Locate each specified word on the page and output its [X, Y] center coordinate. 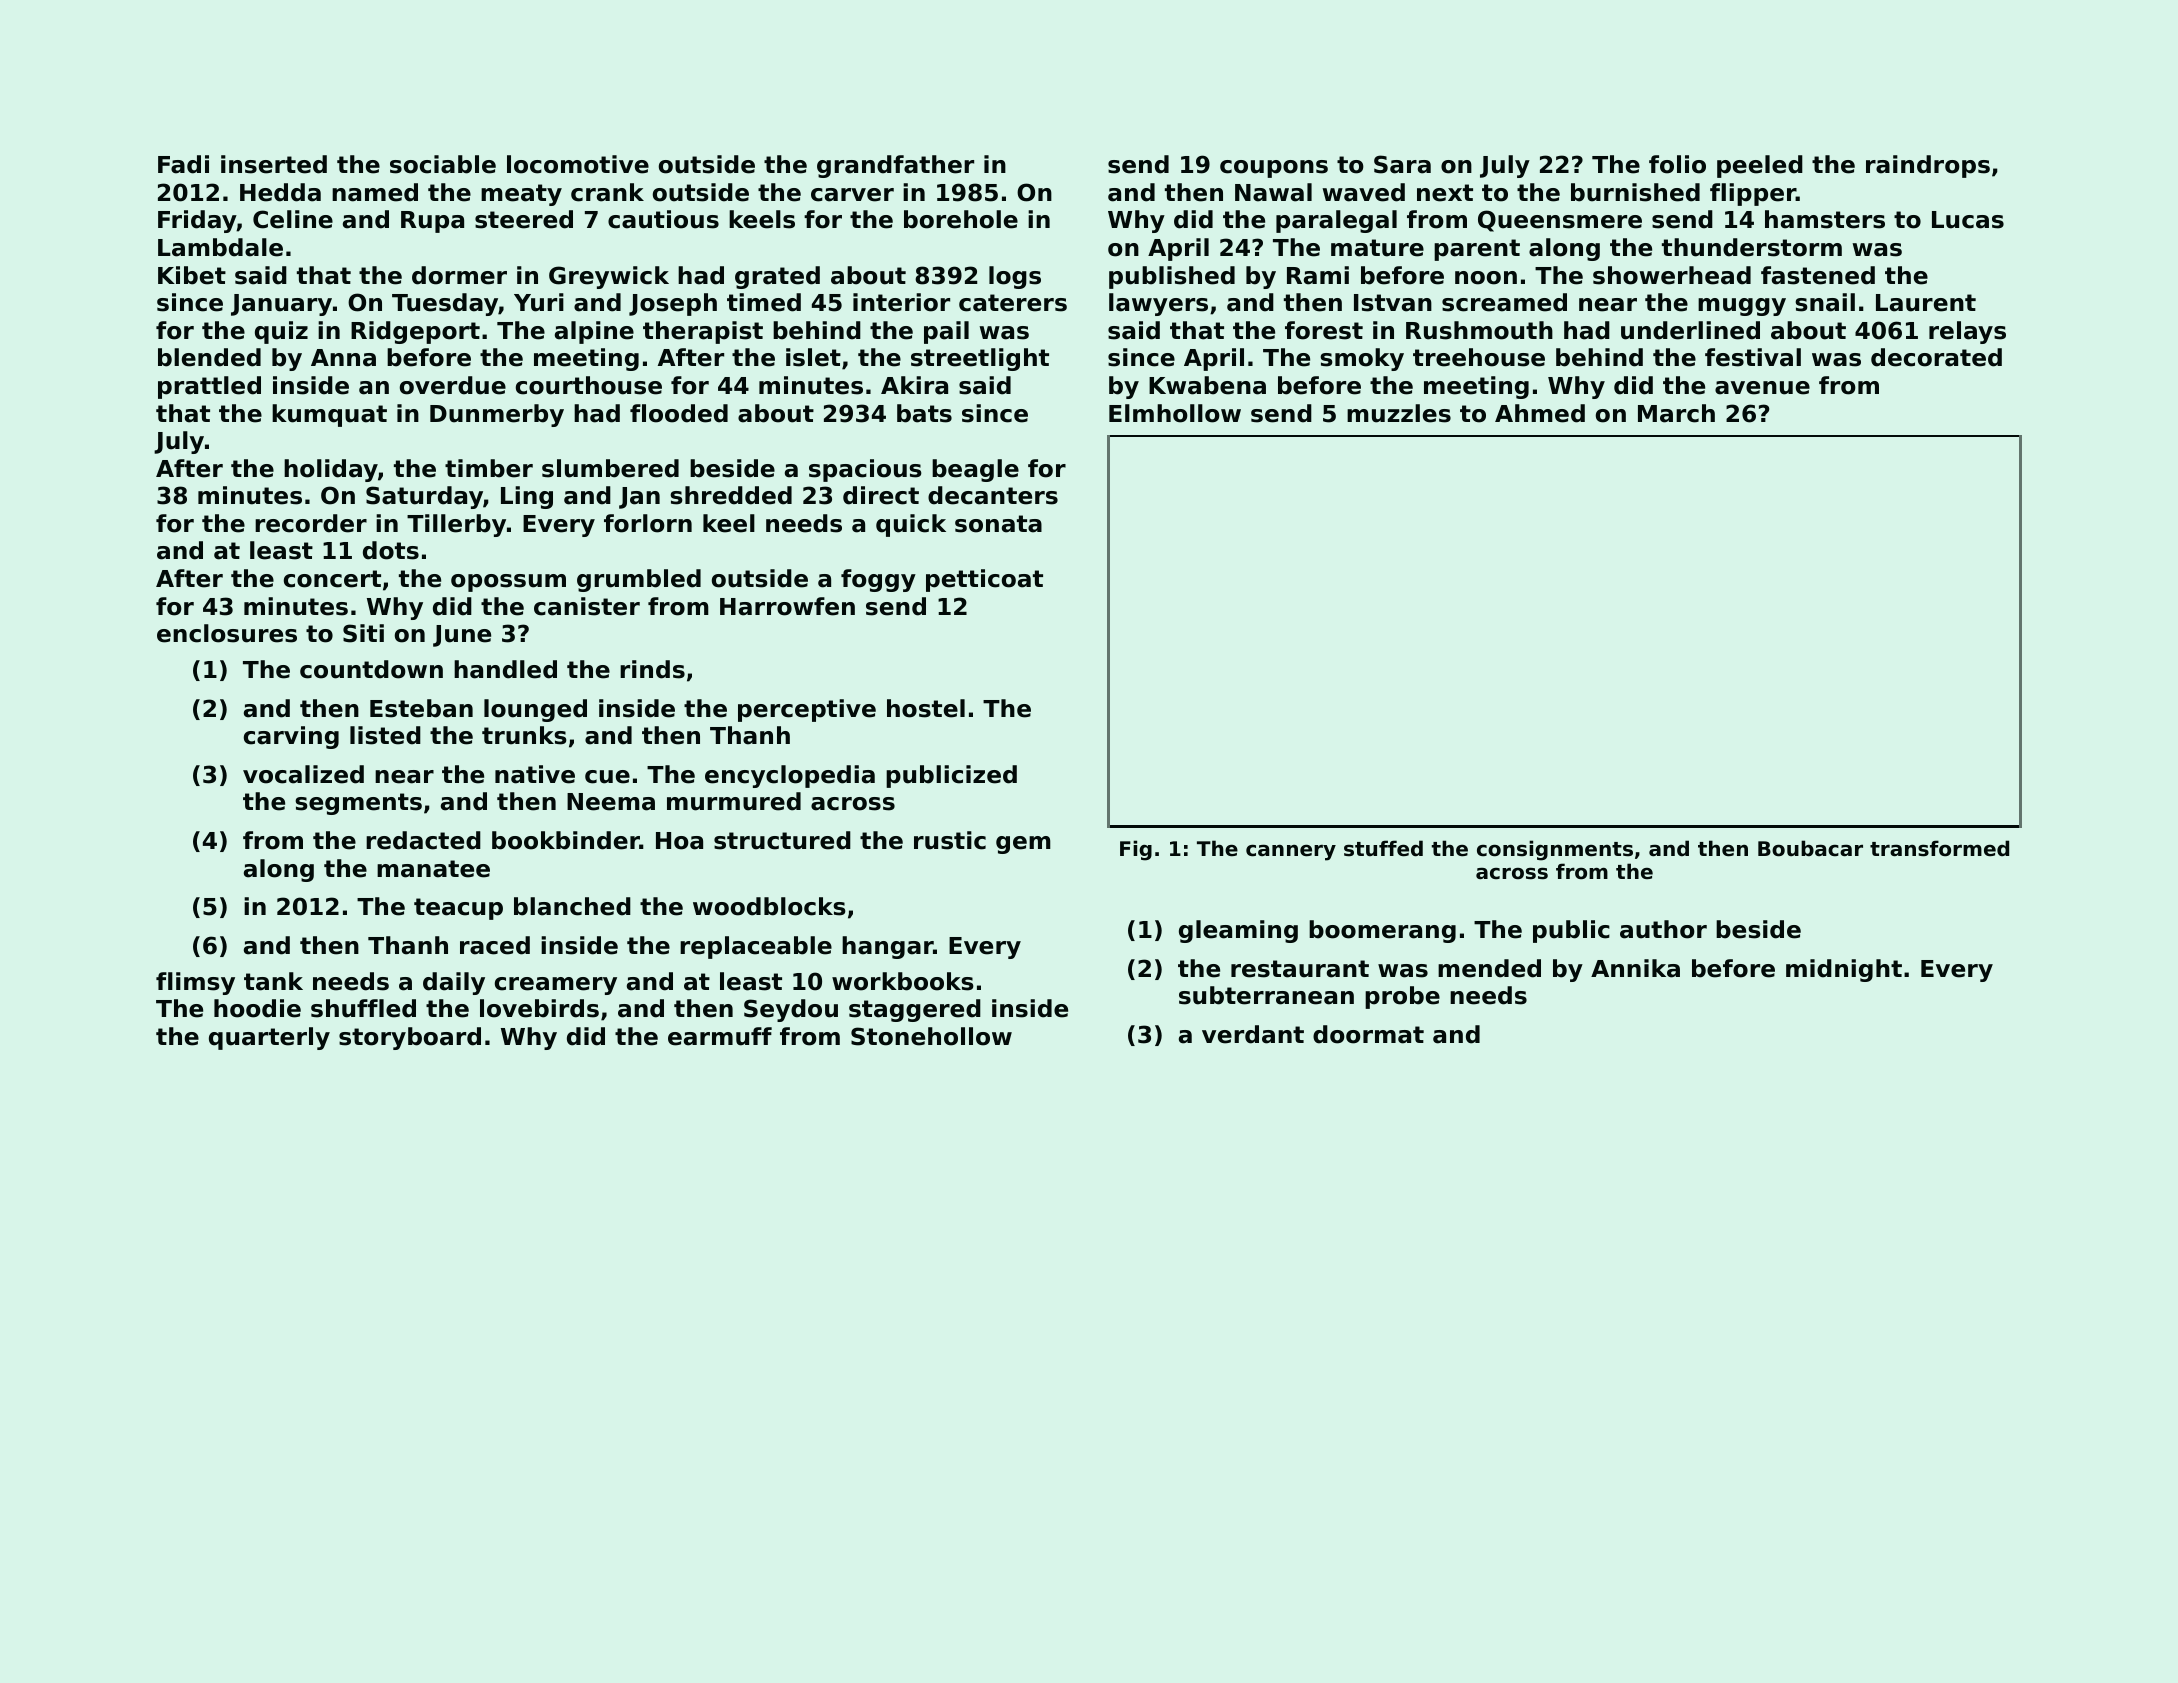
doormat [1368, 1034]
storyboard [410, 1038]
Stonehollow [931, 1036]
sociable [443, 164]
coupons [1274, 169]
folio [1677, 164]
